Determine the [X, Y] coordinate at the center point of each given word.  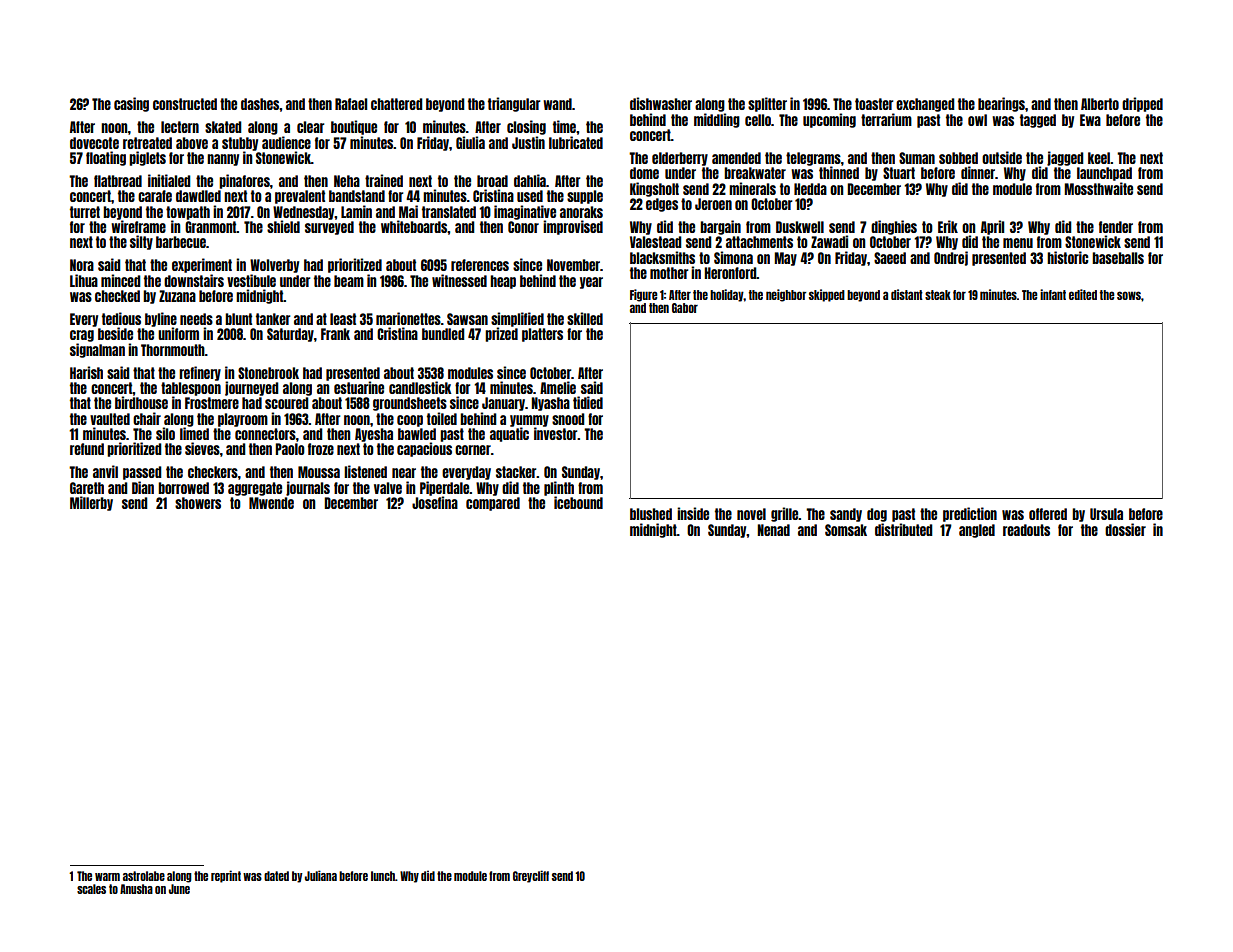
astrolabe [144, 876]
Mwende [271, 503]
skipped [827, 295]
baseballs [1118, 258]
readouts [1026, 530]
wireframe [138, 226]
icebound [578, 502]
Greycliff [531, 876]
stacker [516, 472]
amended [736, 158]
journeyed [251, 388]
